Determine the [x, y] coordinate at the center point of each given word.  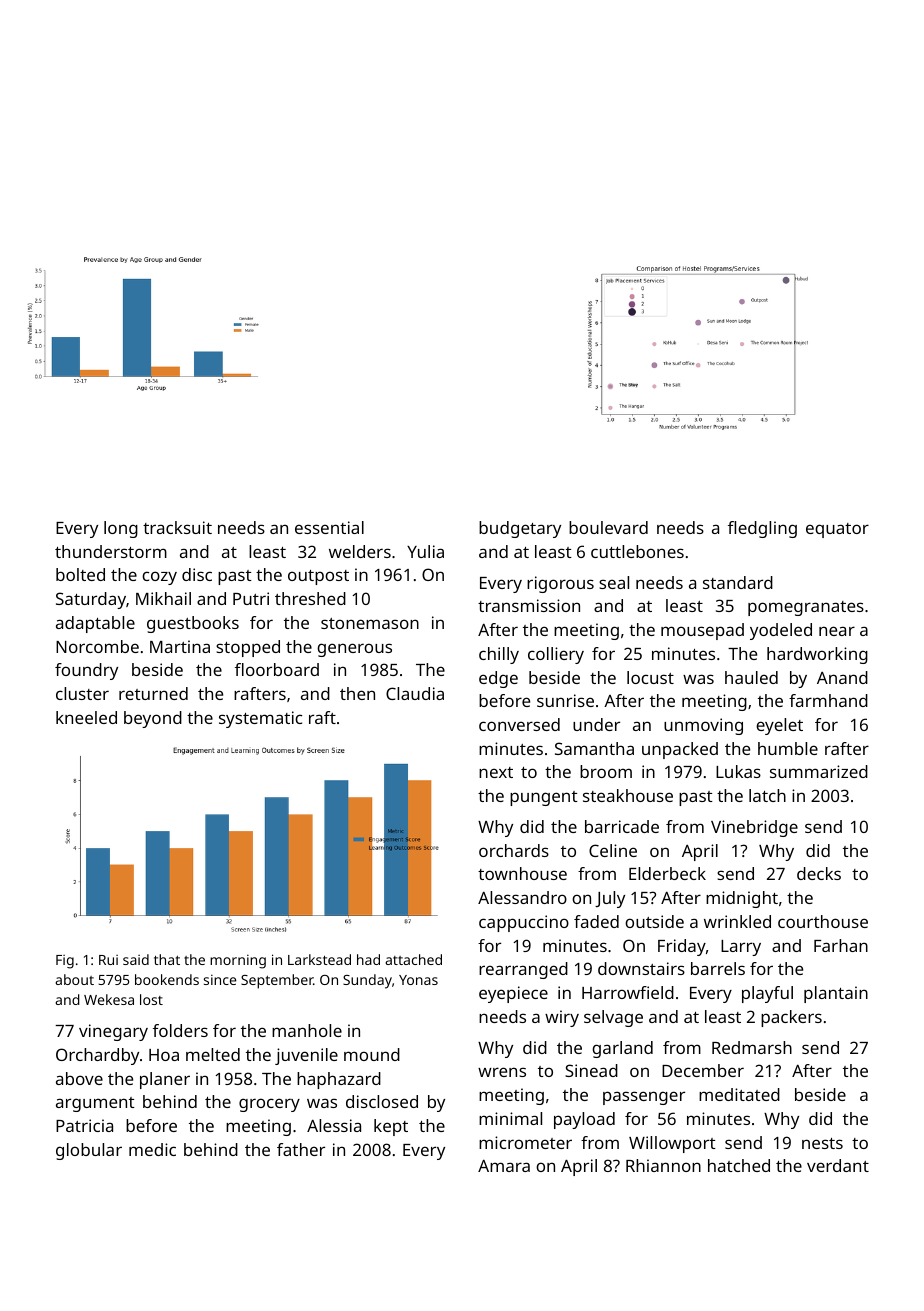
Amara [504, 1166]
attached [413, 959]
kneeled [86, 717]
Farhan [841, 945]
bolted [80, 574]
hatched [739, 1165]
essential [329, 527]
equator [837, 530]
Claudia [415, 693]
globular [89, 1151]
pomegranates [806, 608]
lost [151, 999]
